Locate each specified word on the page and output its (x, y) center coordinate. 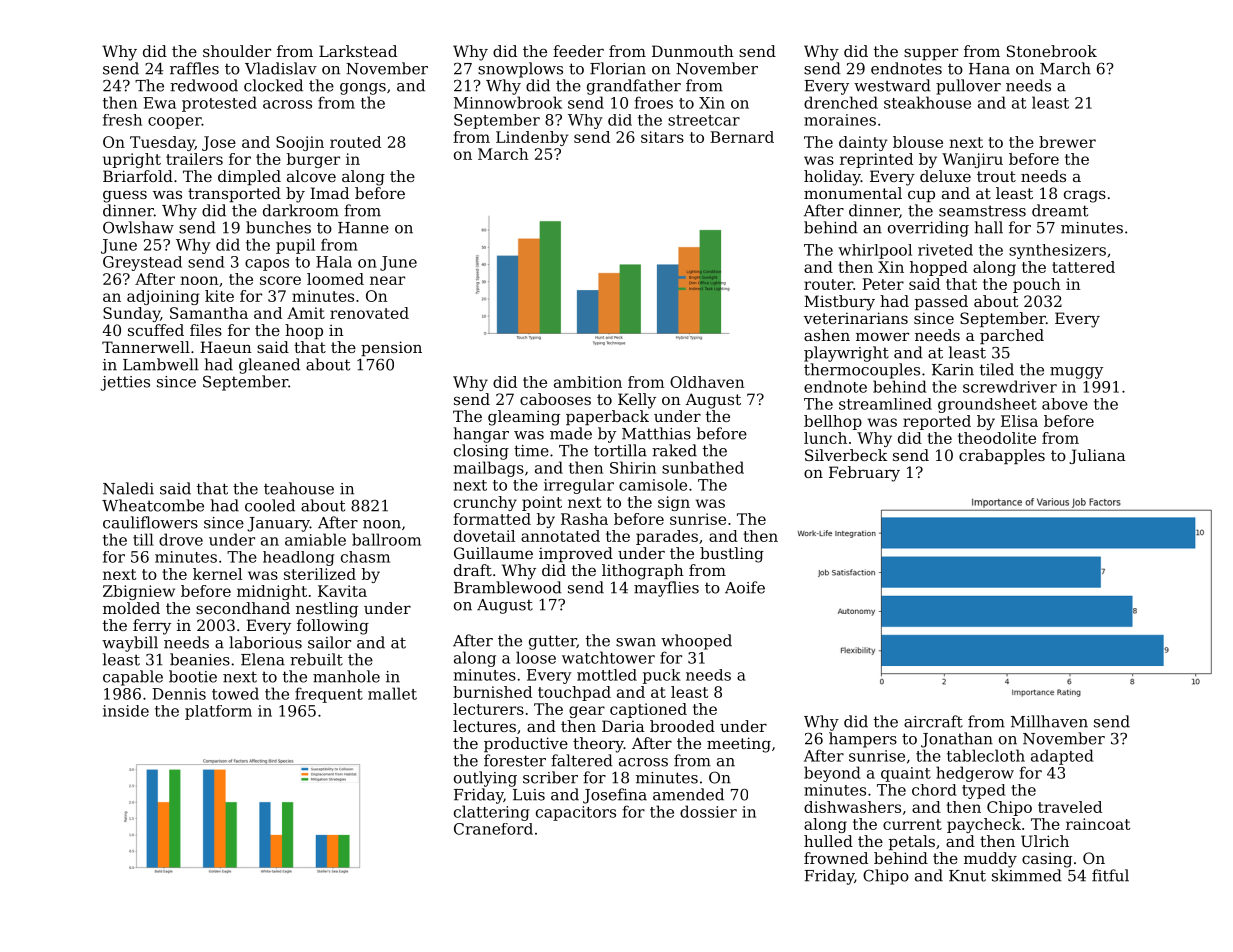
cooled (270, 505)
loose (536, 657)
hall (988, 227)
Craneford (493, 829)
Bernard (742, 137)
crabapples (1002, 456)
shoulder (237, 51)
